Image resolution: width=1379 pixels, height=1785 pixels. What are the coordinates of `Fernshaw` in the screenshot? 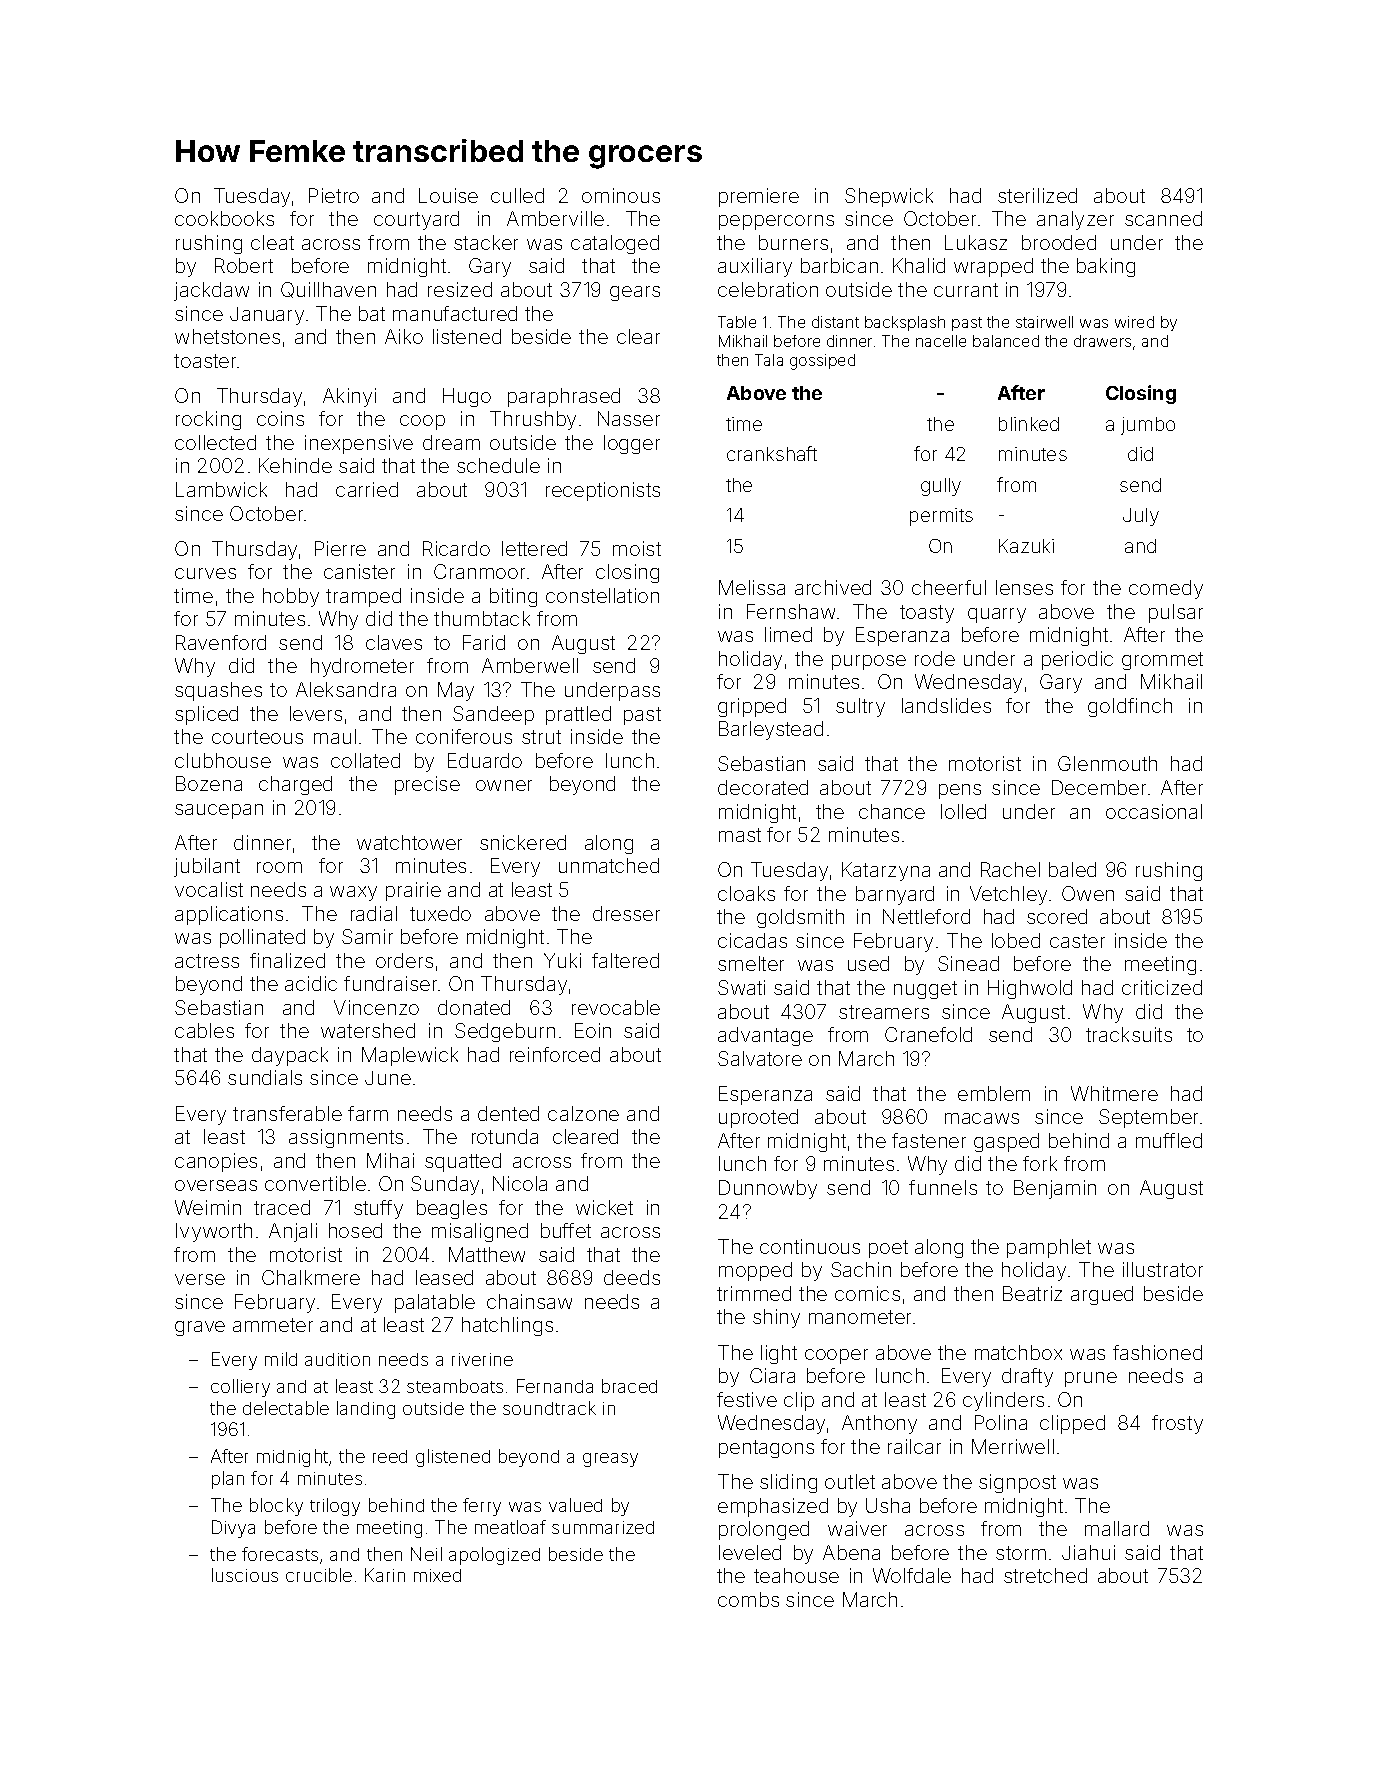 It's located at (791, 611).
